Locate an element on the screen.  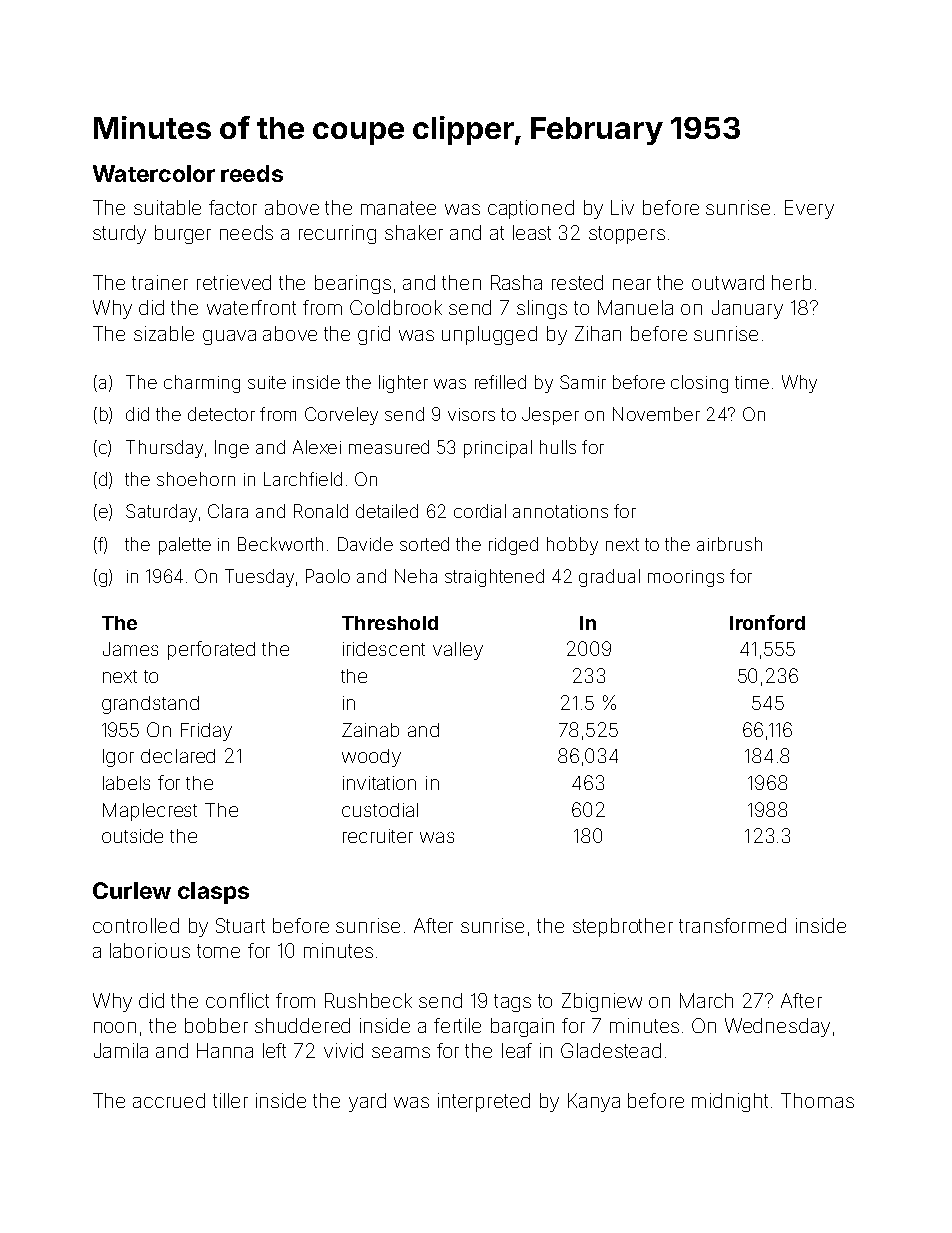
moorings is located at coordinates (686, 578).
